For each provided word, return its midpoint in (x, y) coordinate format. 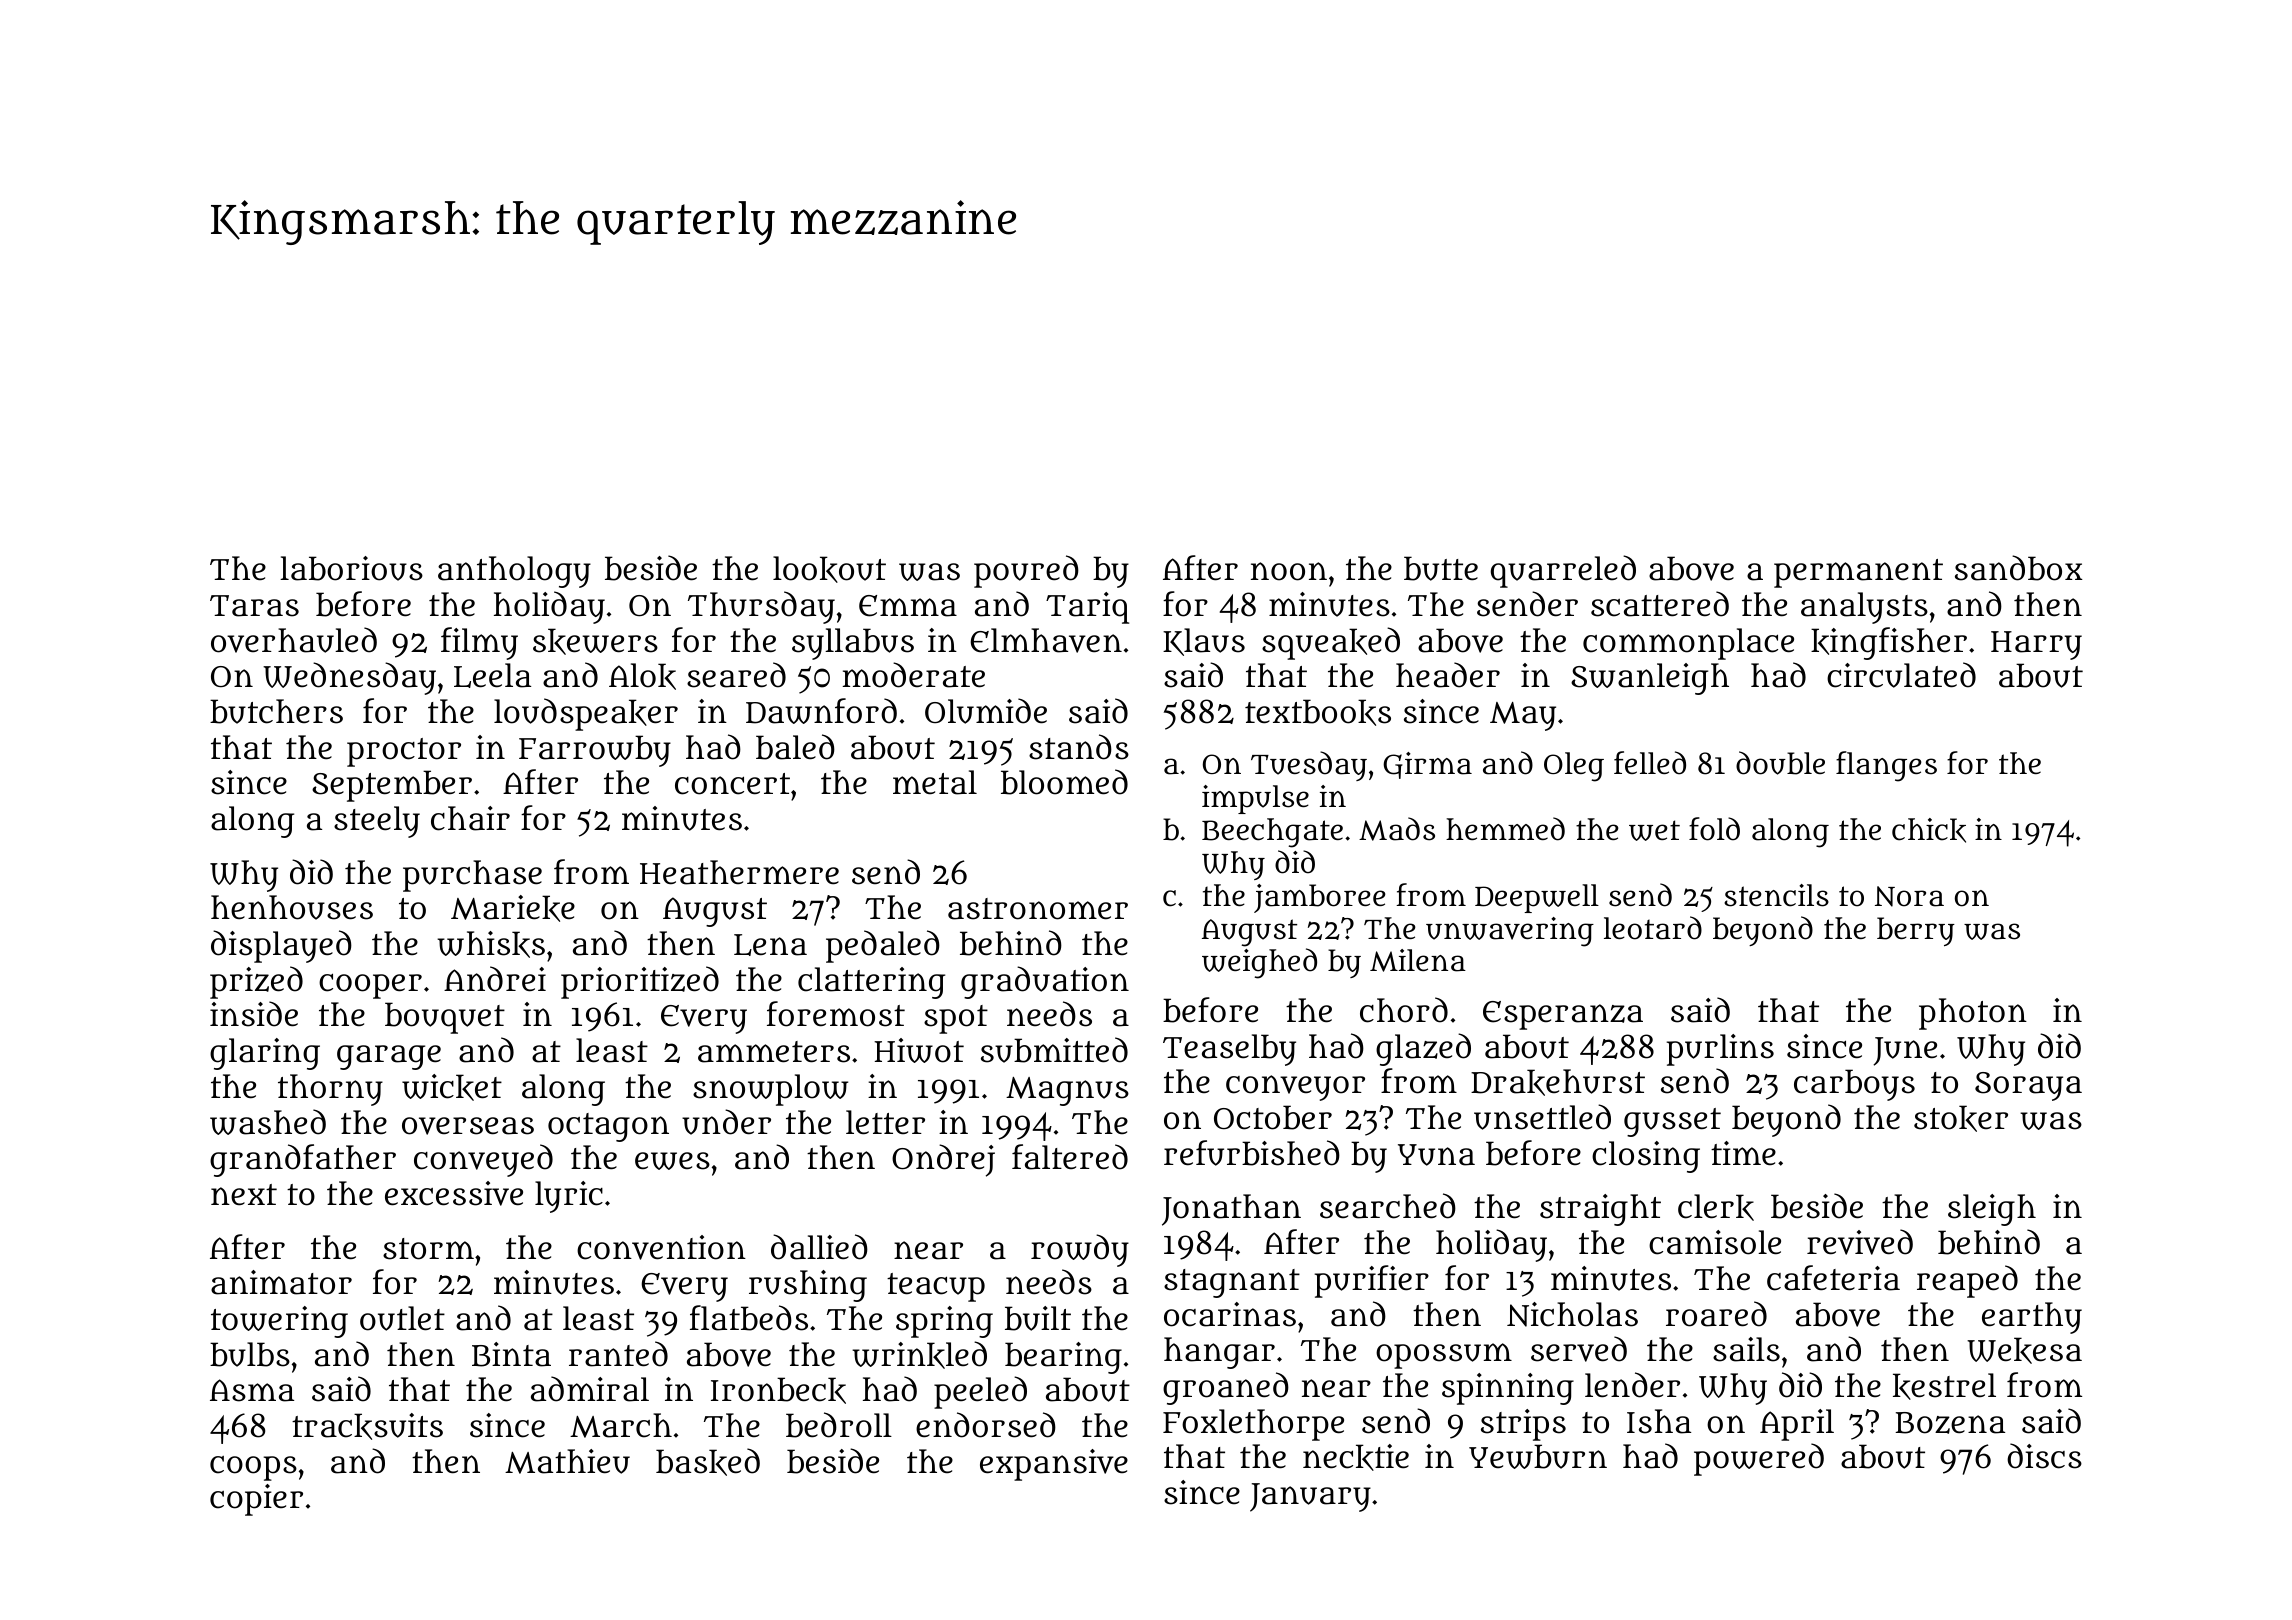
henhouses (292, 907)
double (1780, 763)
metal (935, 782)
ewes (672, 1161)
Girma (1427, 765)
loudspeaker (586, 714)
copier (256, 1500)
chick (1929, 830)
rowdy (1080, 1250)
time (1743, 1153)
